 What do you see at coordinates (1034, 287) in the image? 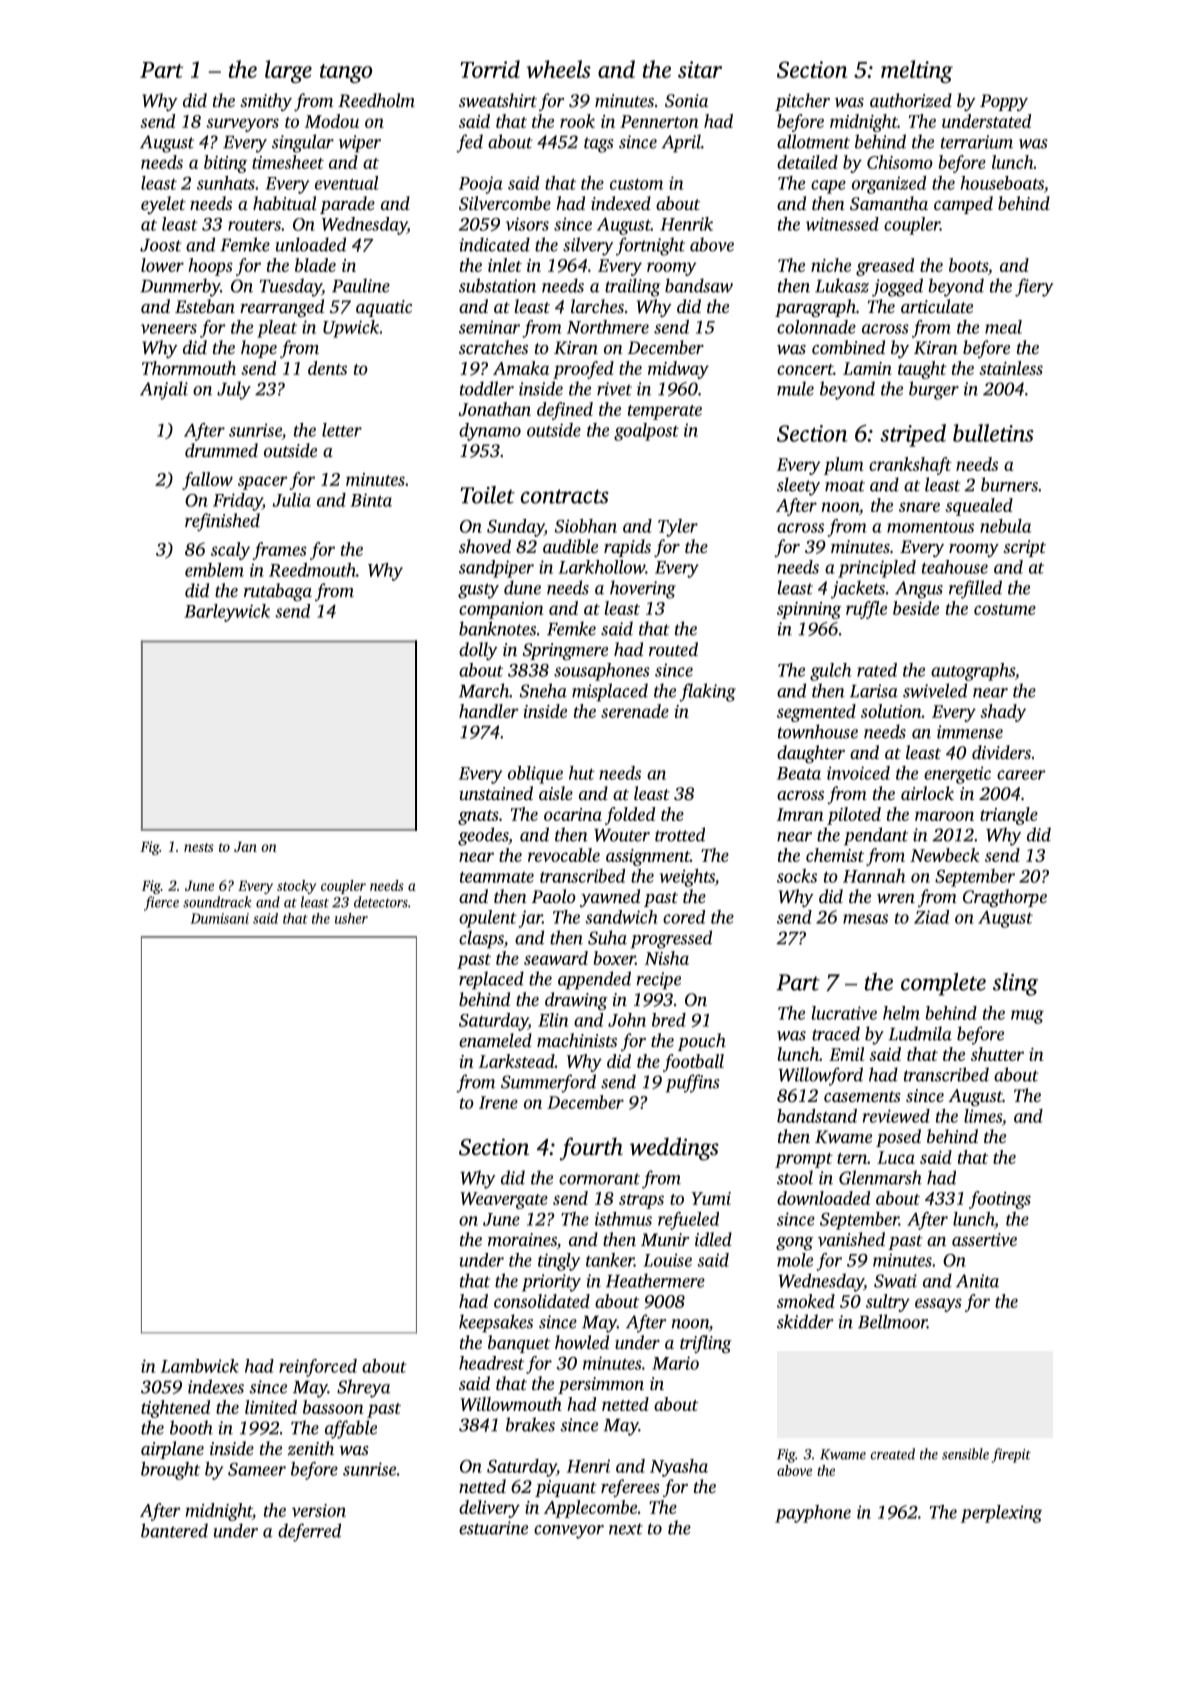
I see `fiery` at bounding box center [1034, 287].
